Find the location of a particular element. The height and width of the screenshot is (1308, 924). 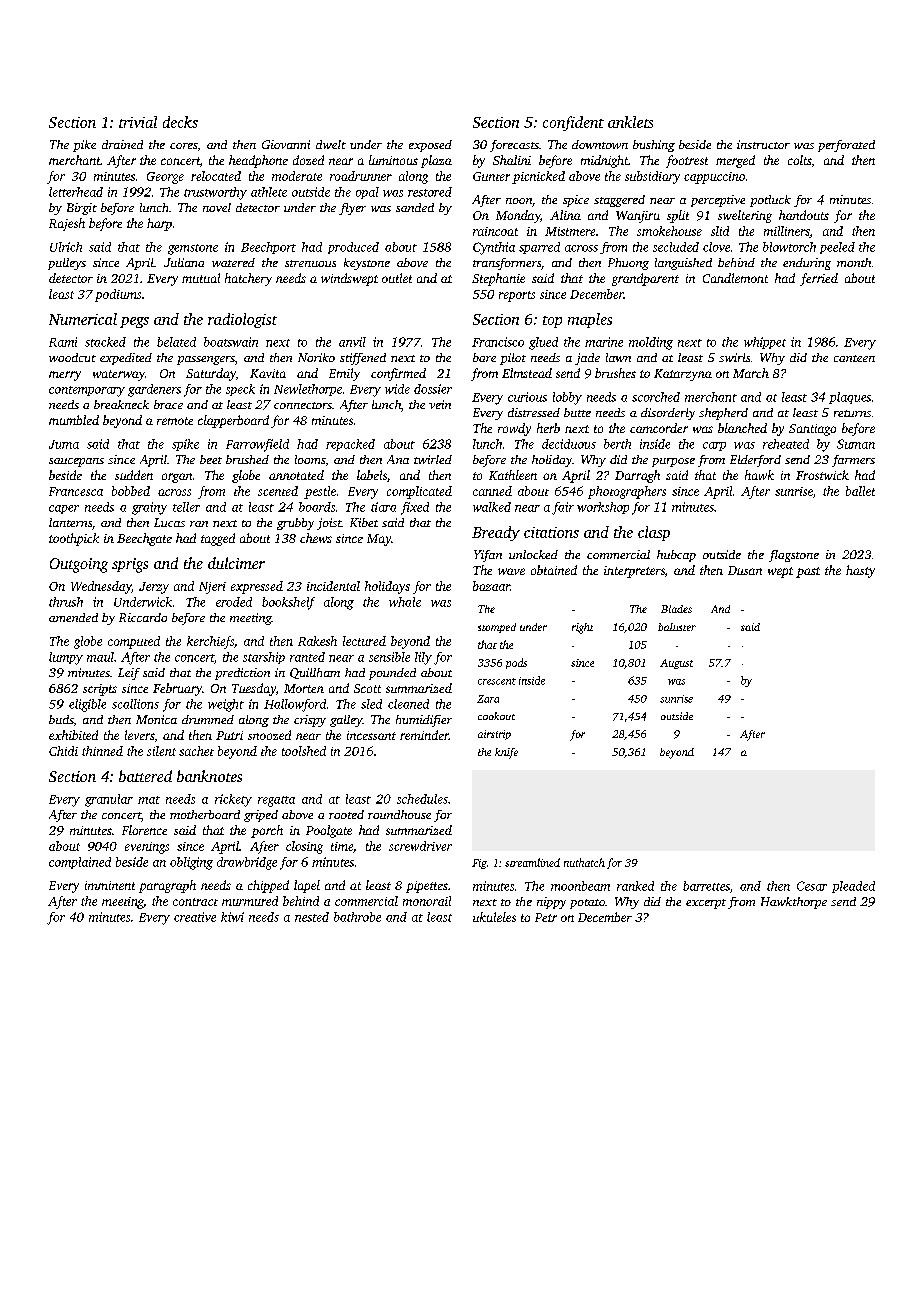

confident is located at coordinates (573, 123).
